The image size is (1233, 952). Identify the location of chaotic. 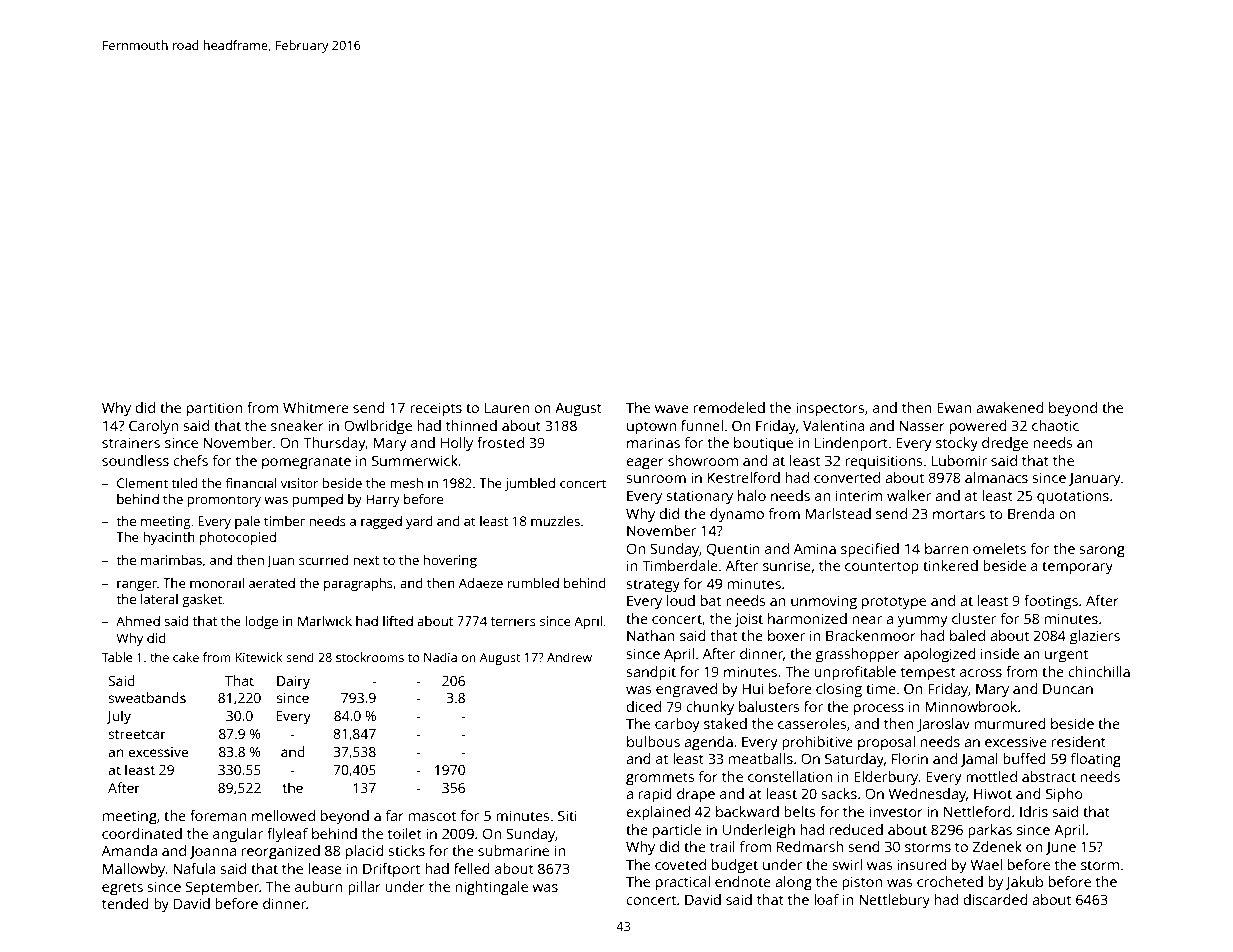
(1055, 425).
